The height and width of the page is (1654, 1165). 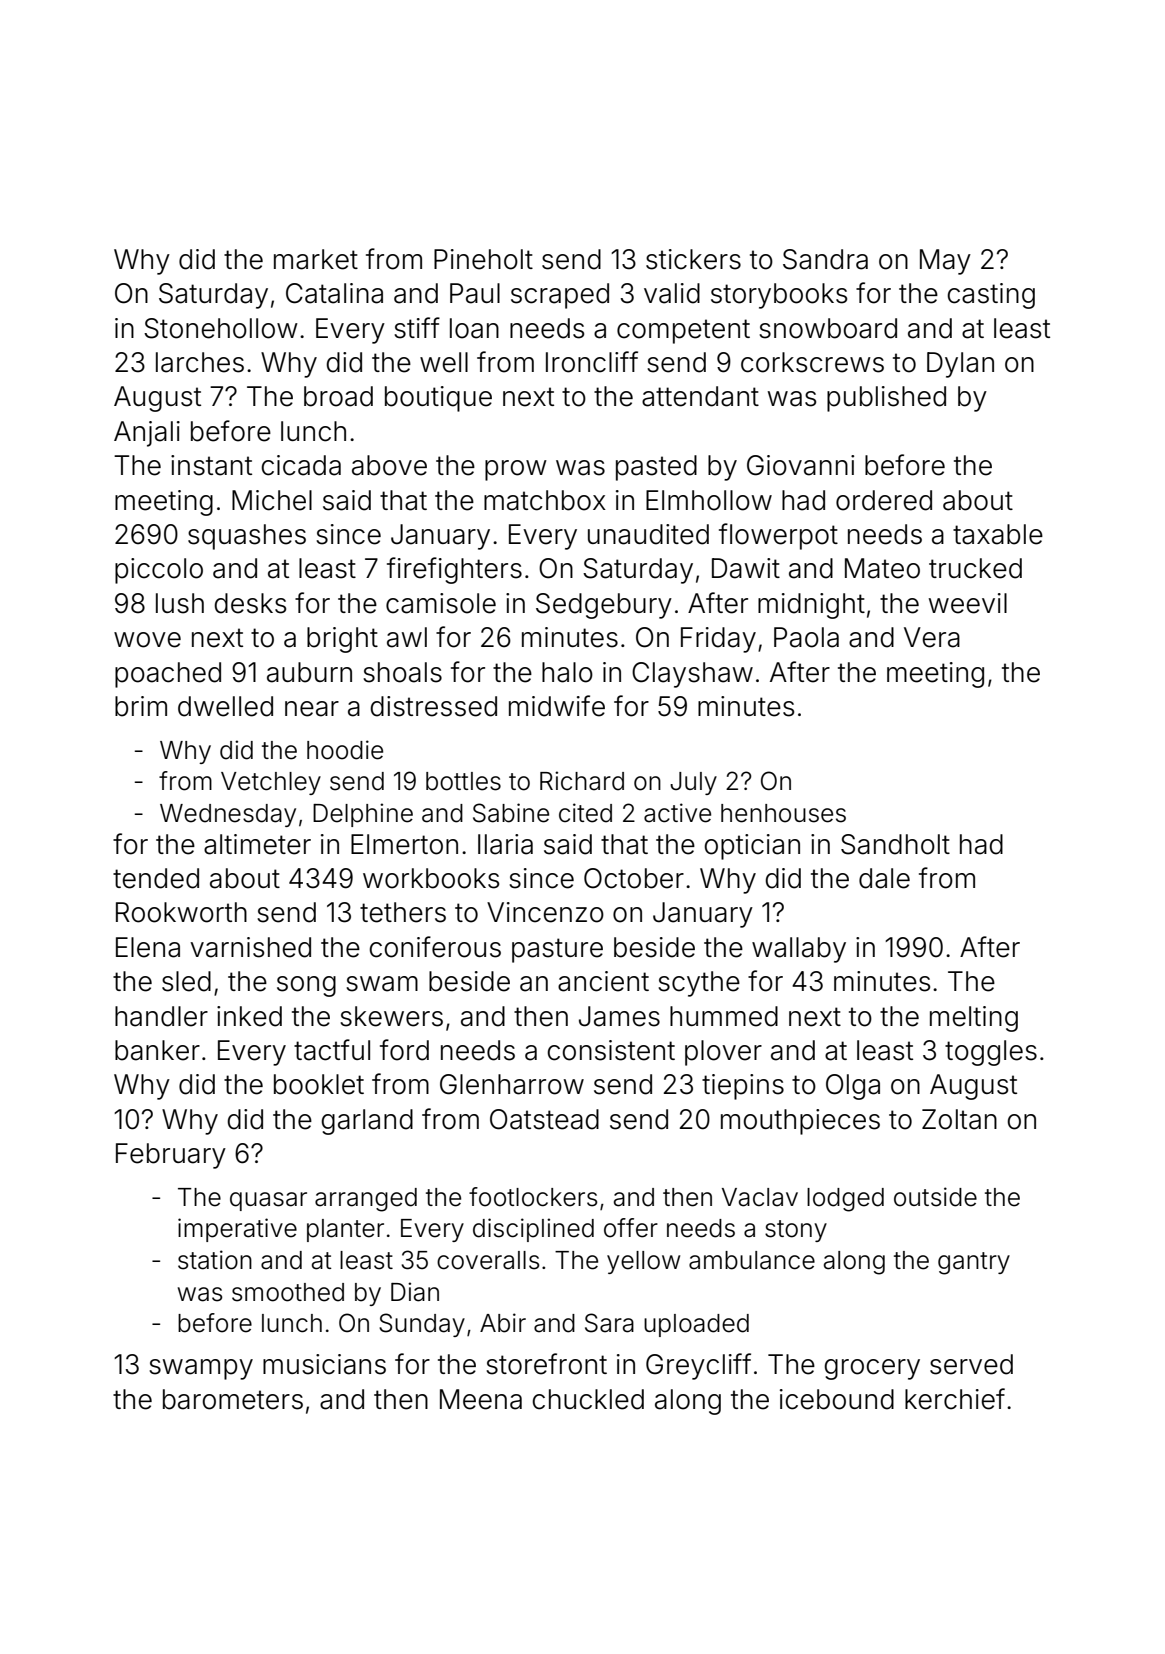 I want to click on corkscrews, so click(x=812, y=362).
